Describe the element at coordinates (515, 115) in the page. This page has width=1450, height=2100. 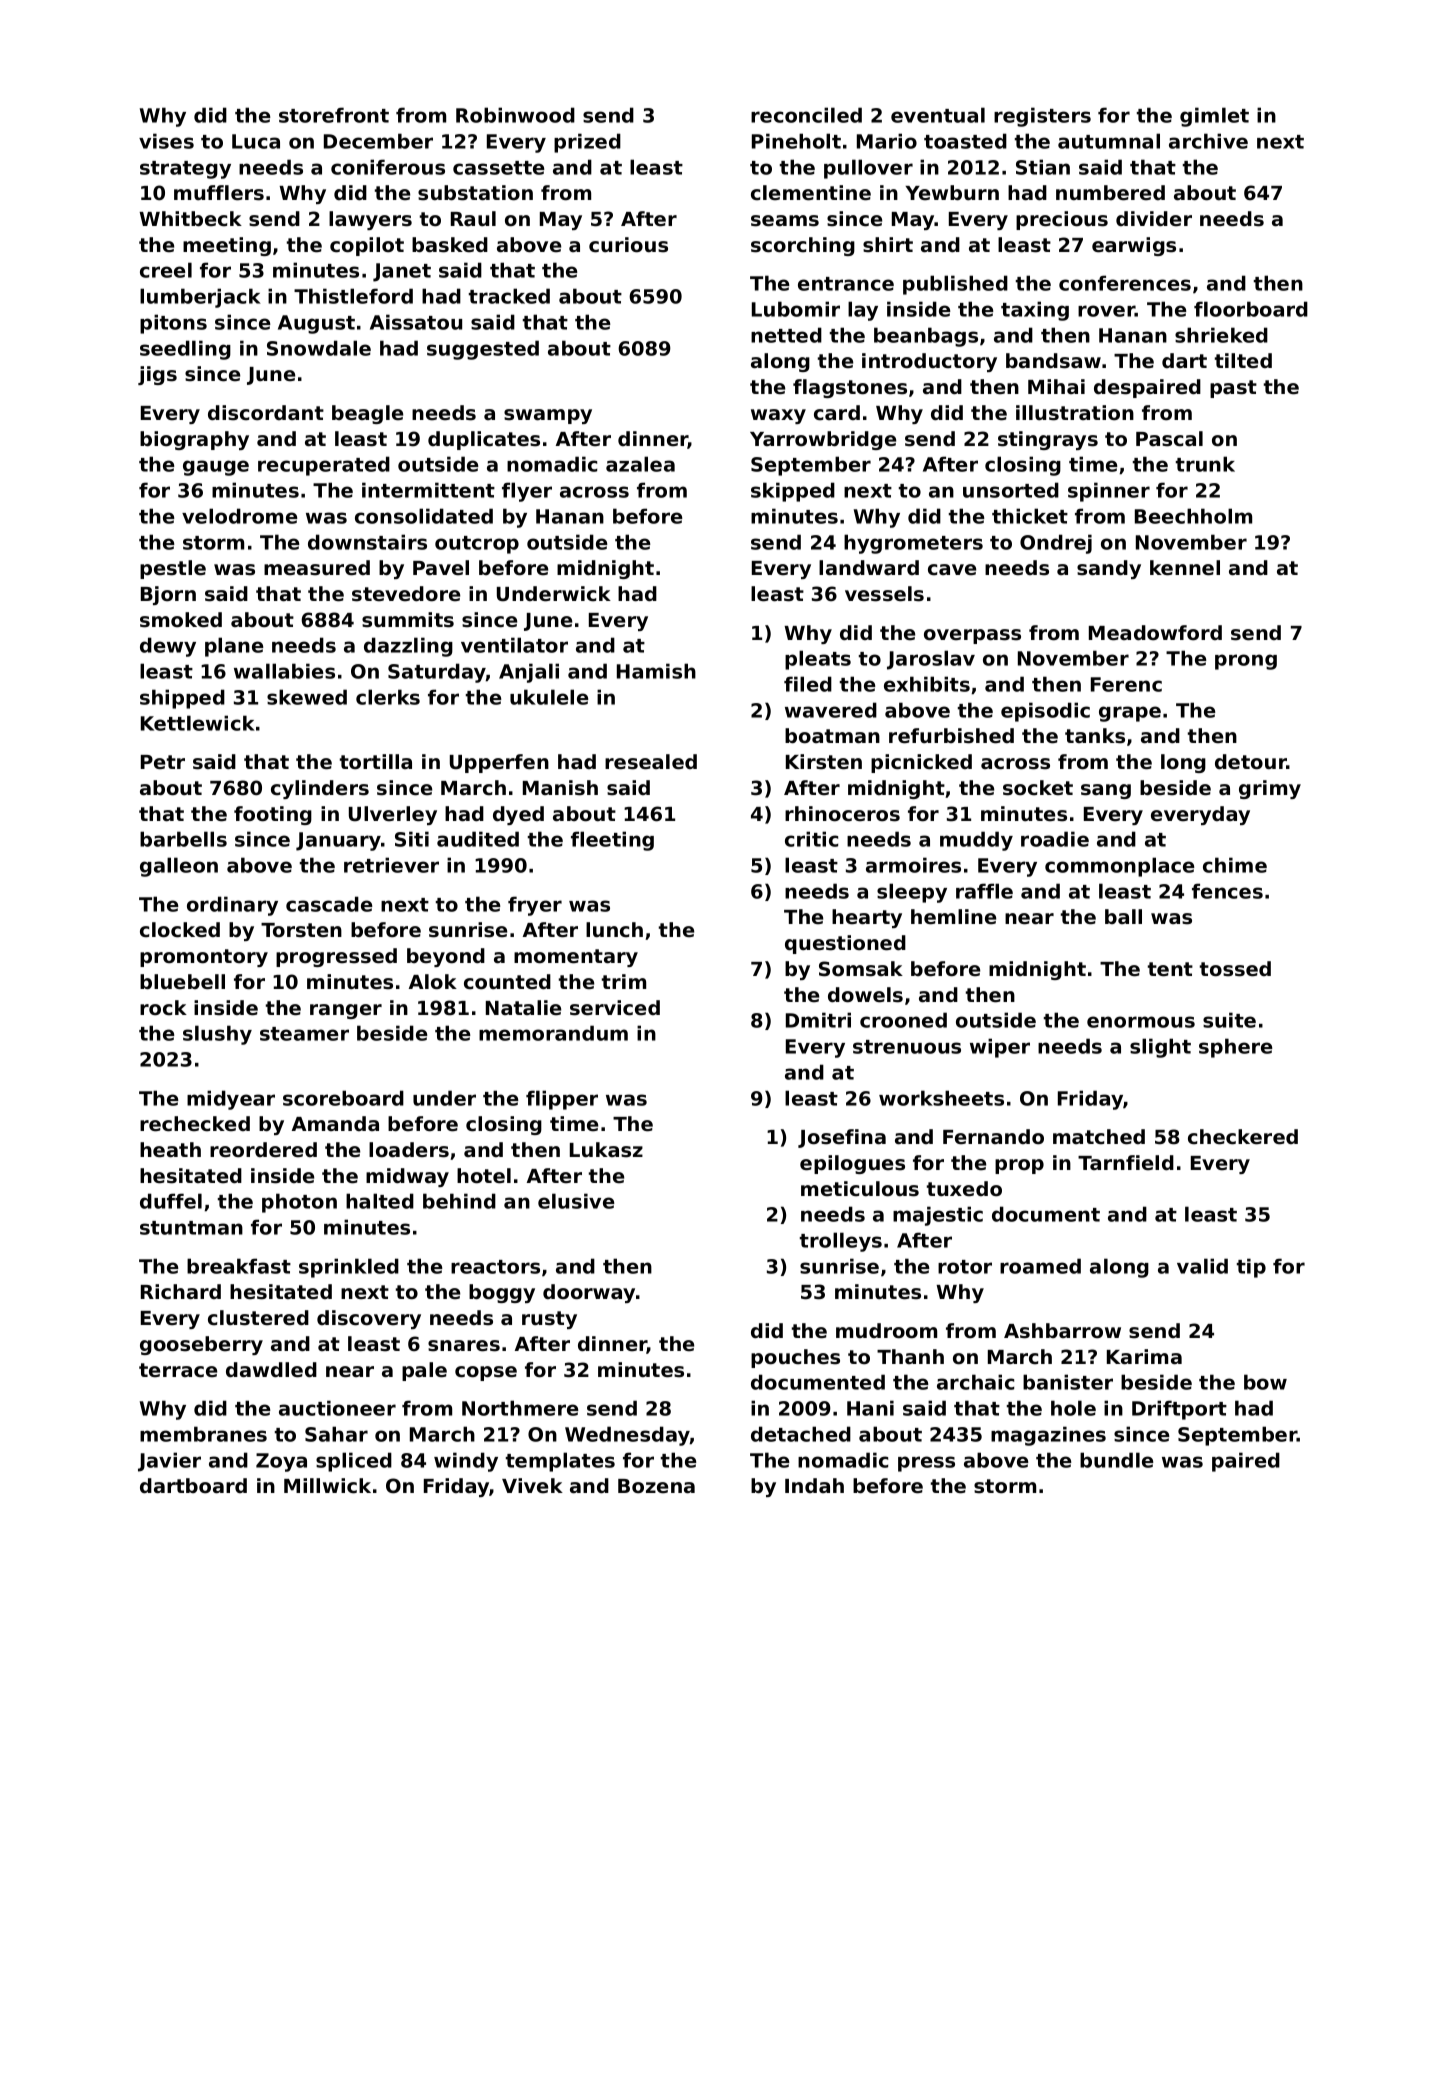
I see `Robinwood` at that location.
